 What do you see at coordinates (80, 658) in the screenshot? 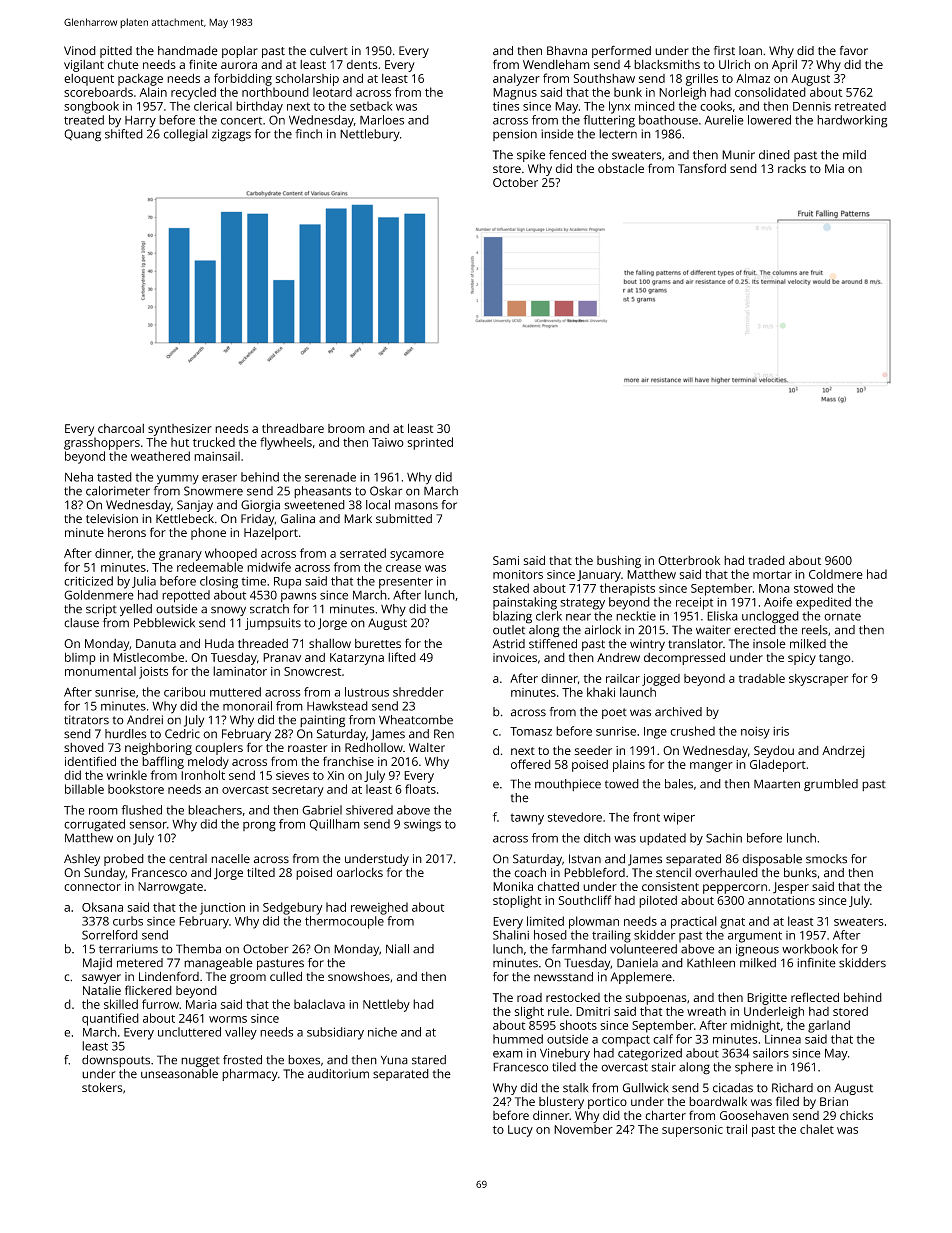
I see `blimp` at bounding box center [80, 658].
